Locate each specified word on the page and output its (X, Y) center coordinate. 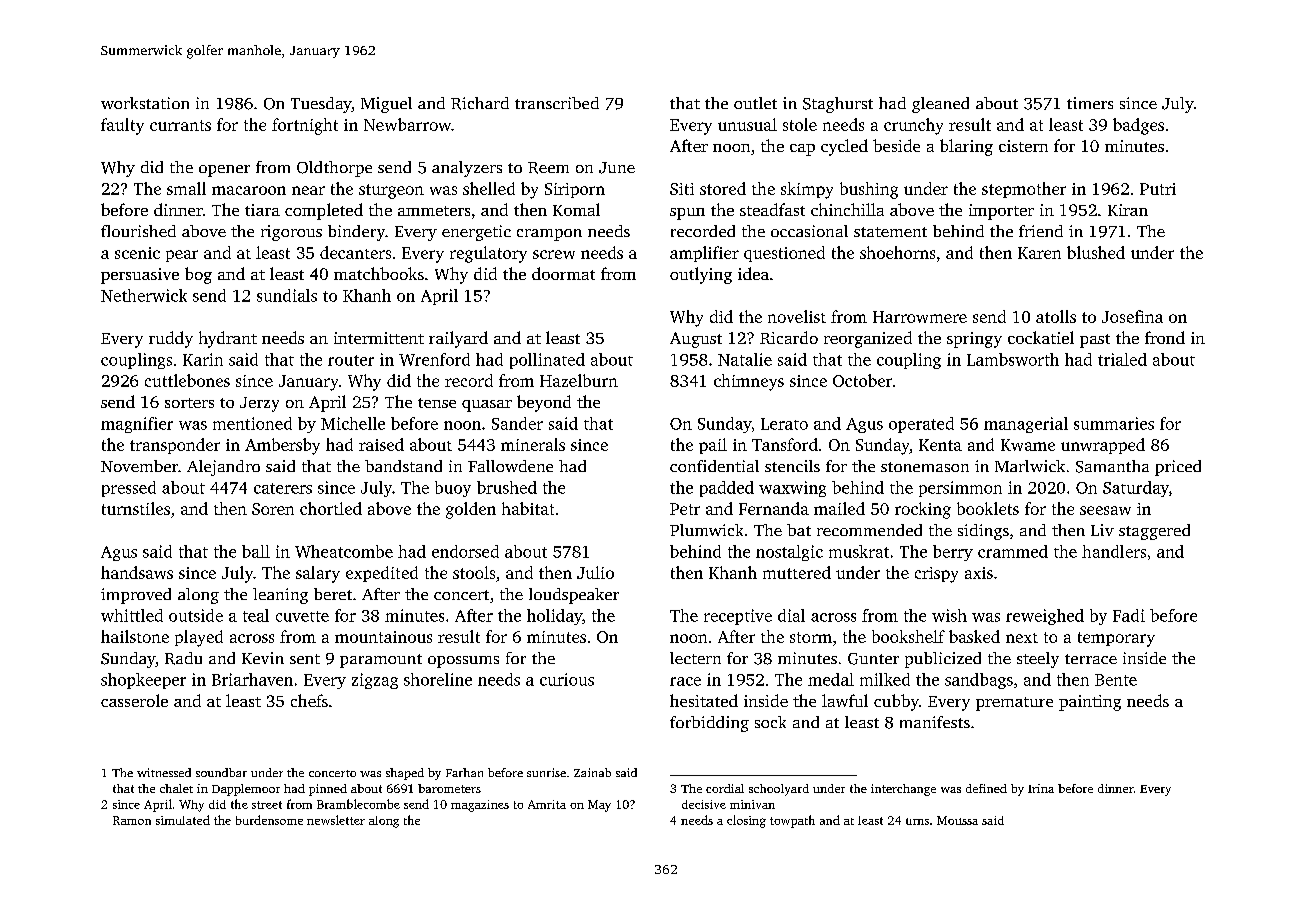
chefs (309, 700)
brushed (507, 487)
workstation (145, 103)
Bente (1116, 680)
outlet (755, 103)
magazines (480, 806)
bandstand (403, 466)
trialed (1122, 359)
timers (1090, 103)
